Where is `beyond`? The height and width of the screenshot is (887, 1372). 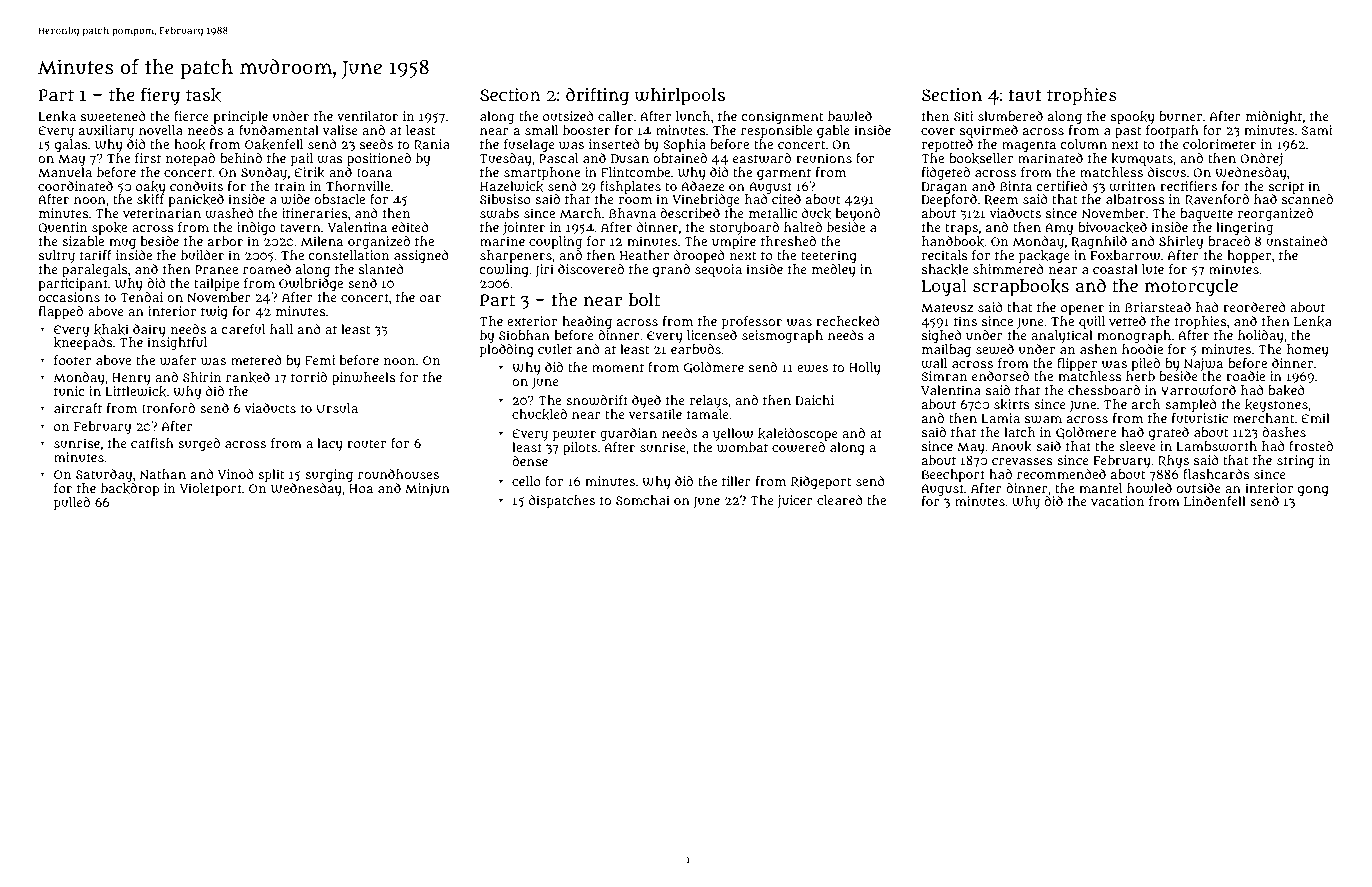 beyond is located at coordinates (858, 214).
